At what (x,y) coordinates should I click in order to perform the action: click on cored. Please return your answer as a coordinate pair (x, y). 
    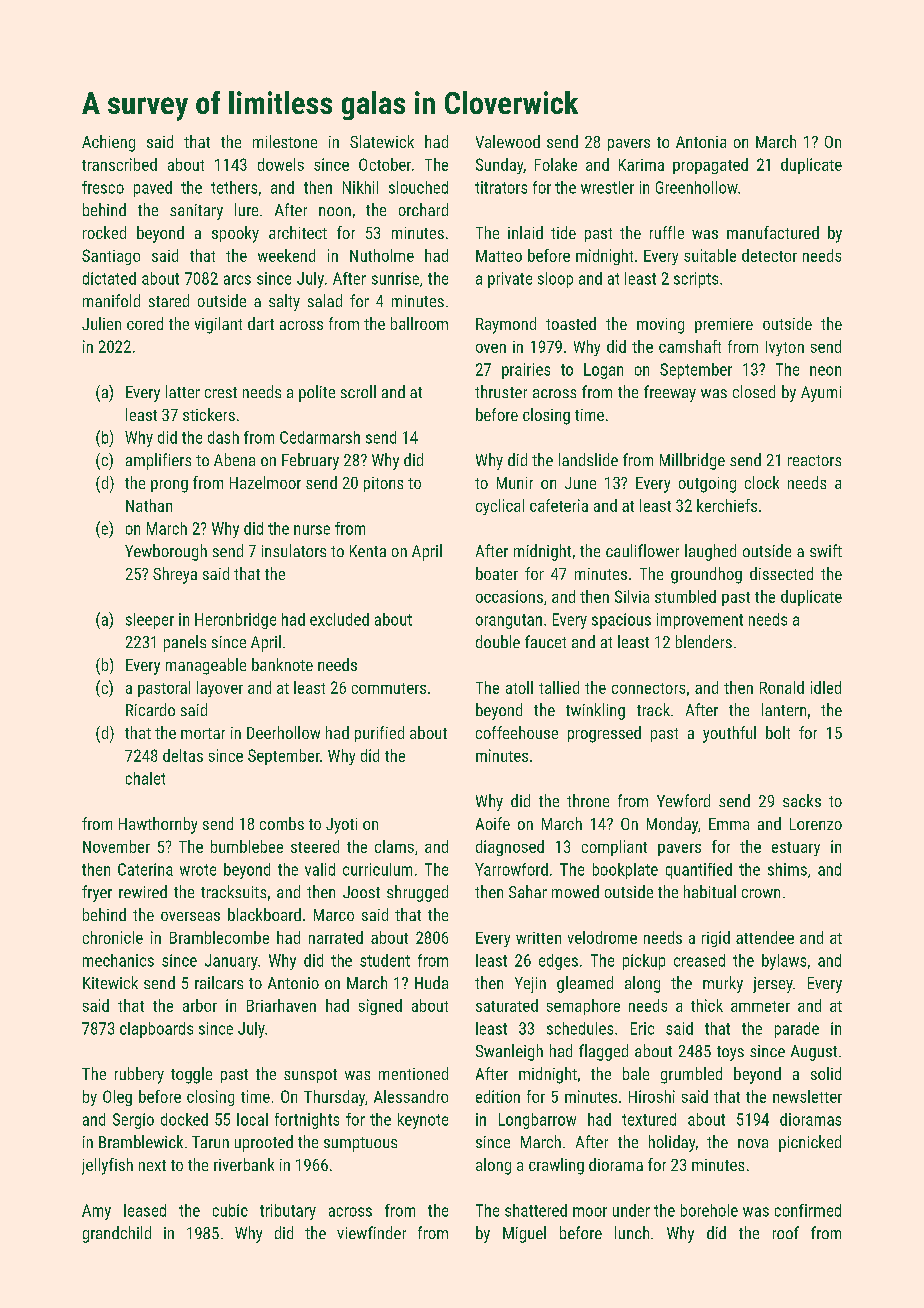
    Looking at the image, I should click on (145, 323).
